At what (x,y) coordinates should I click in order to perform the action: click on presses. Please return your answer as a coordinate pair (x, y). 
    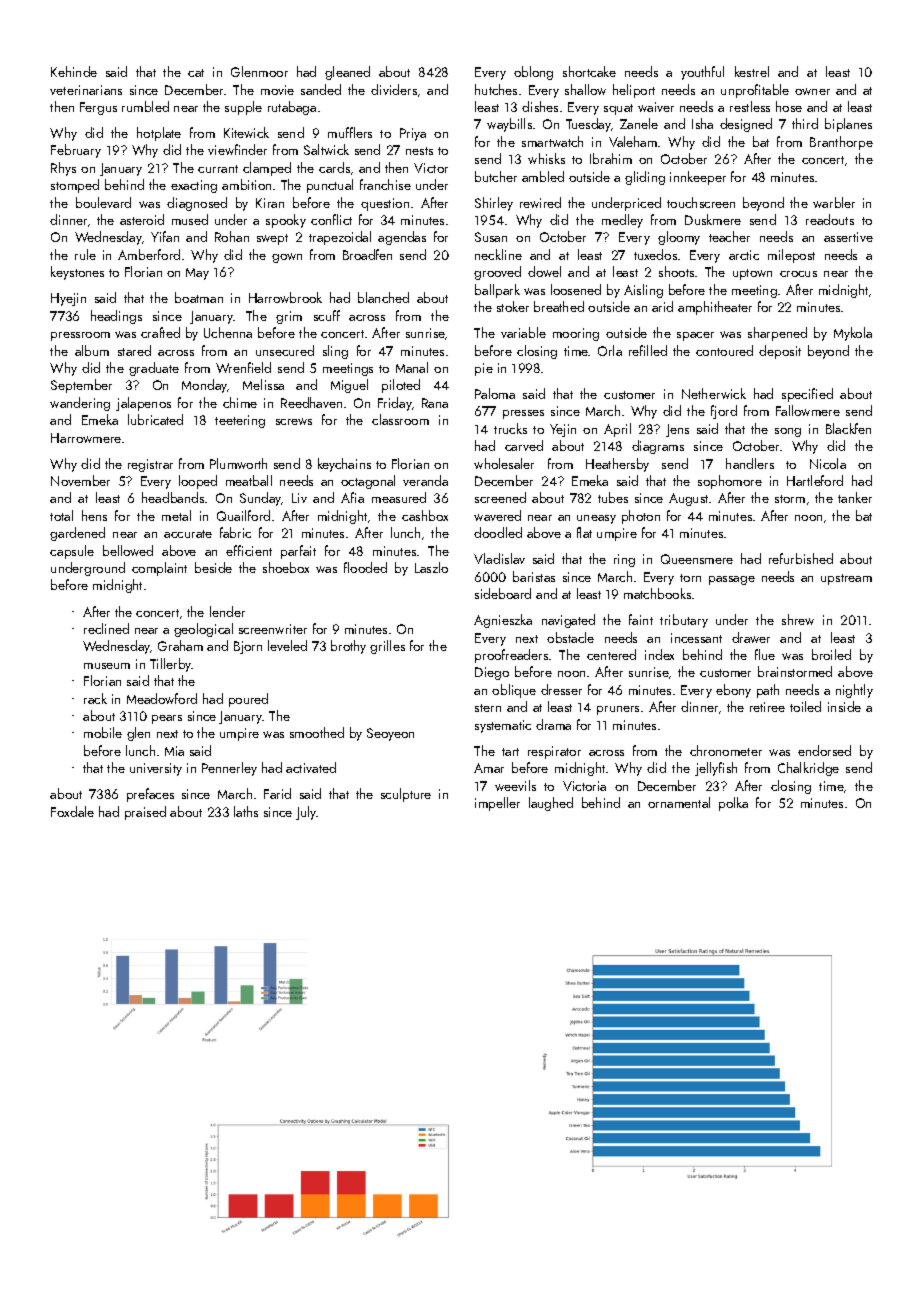
    Looking at the image, I should click on (523, 414).
